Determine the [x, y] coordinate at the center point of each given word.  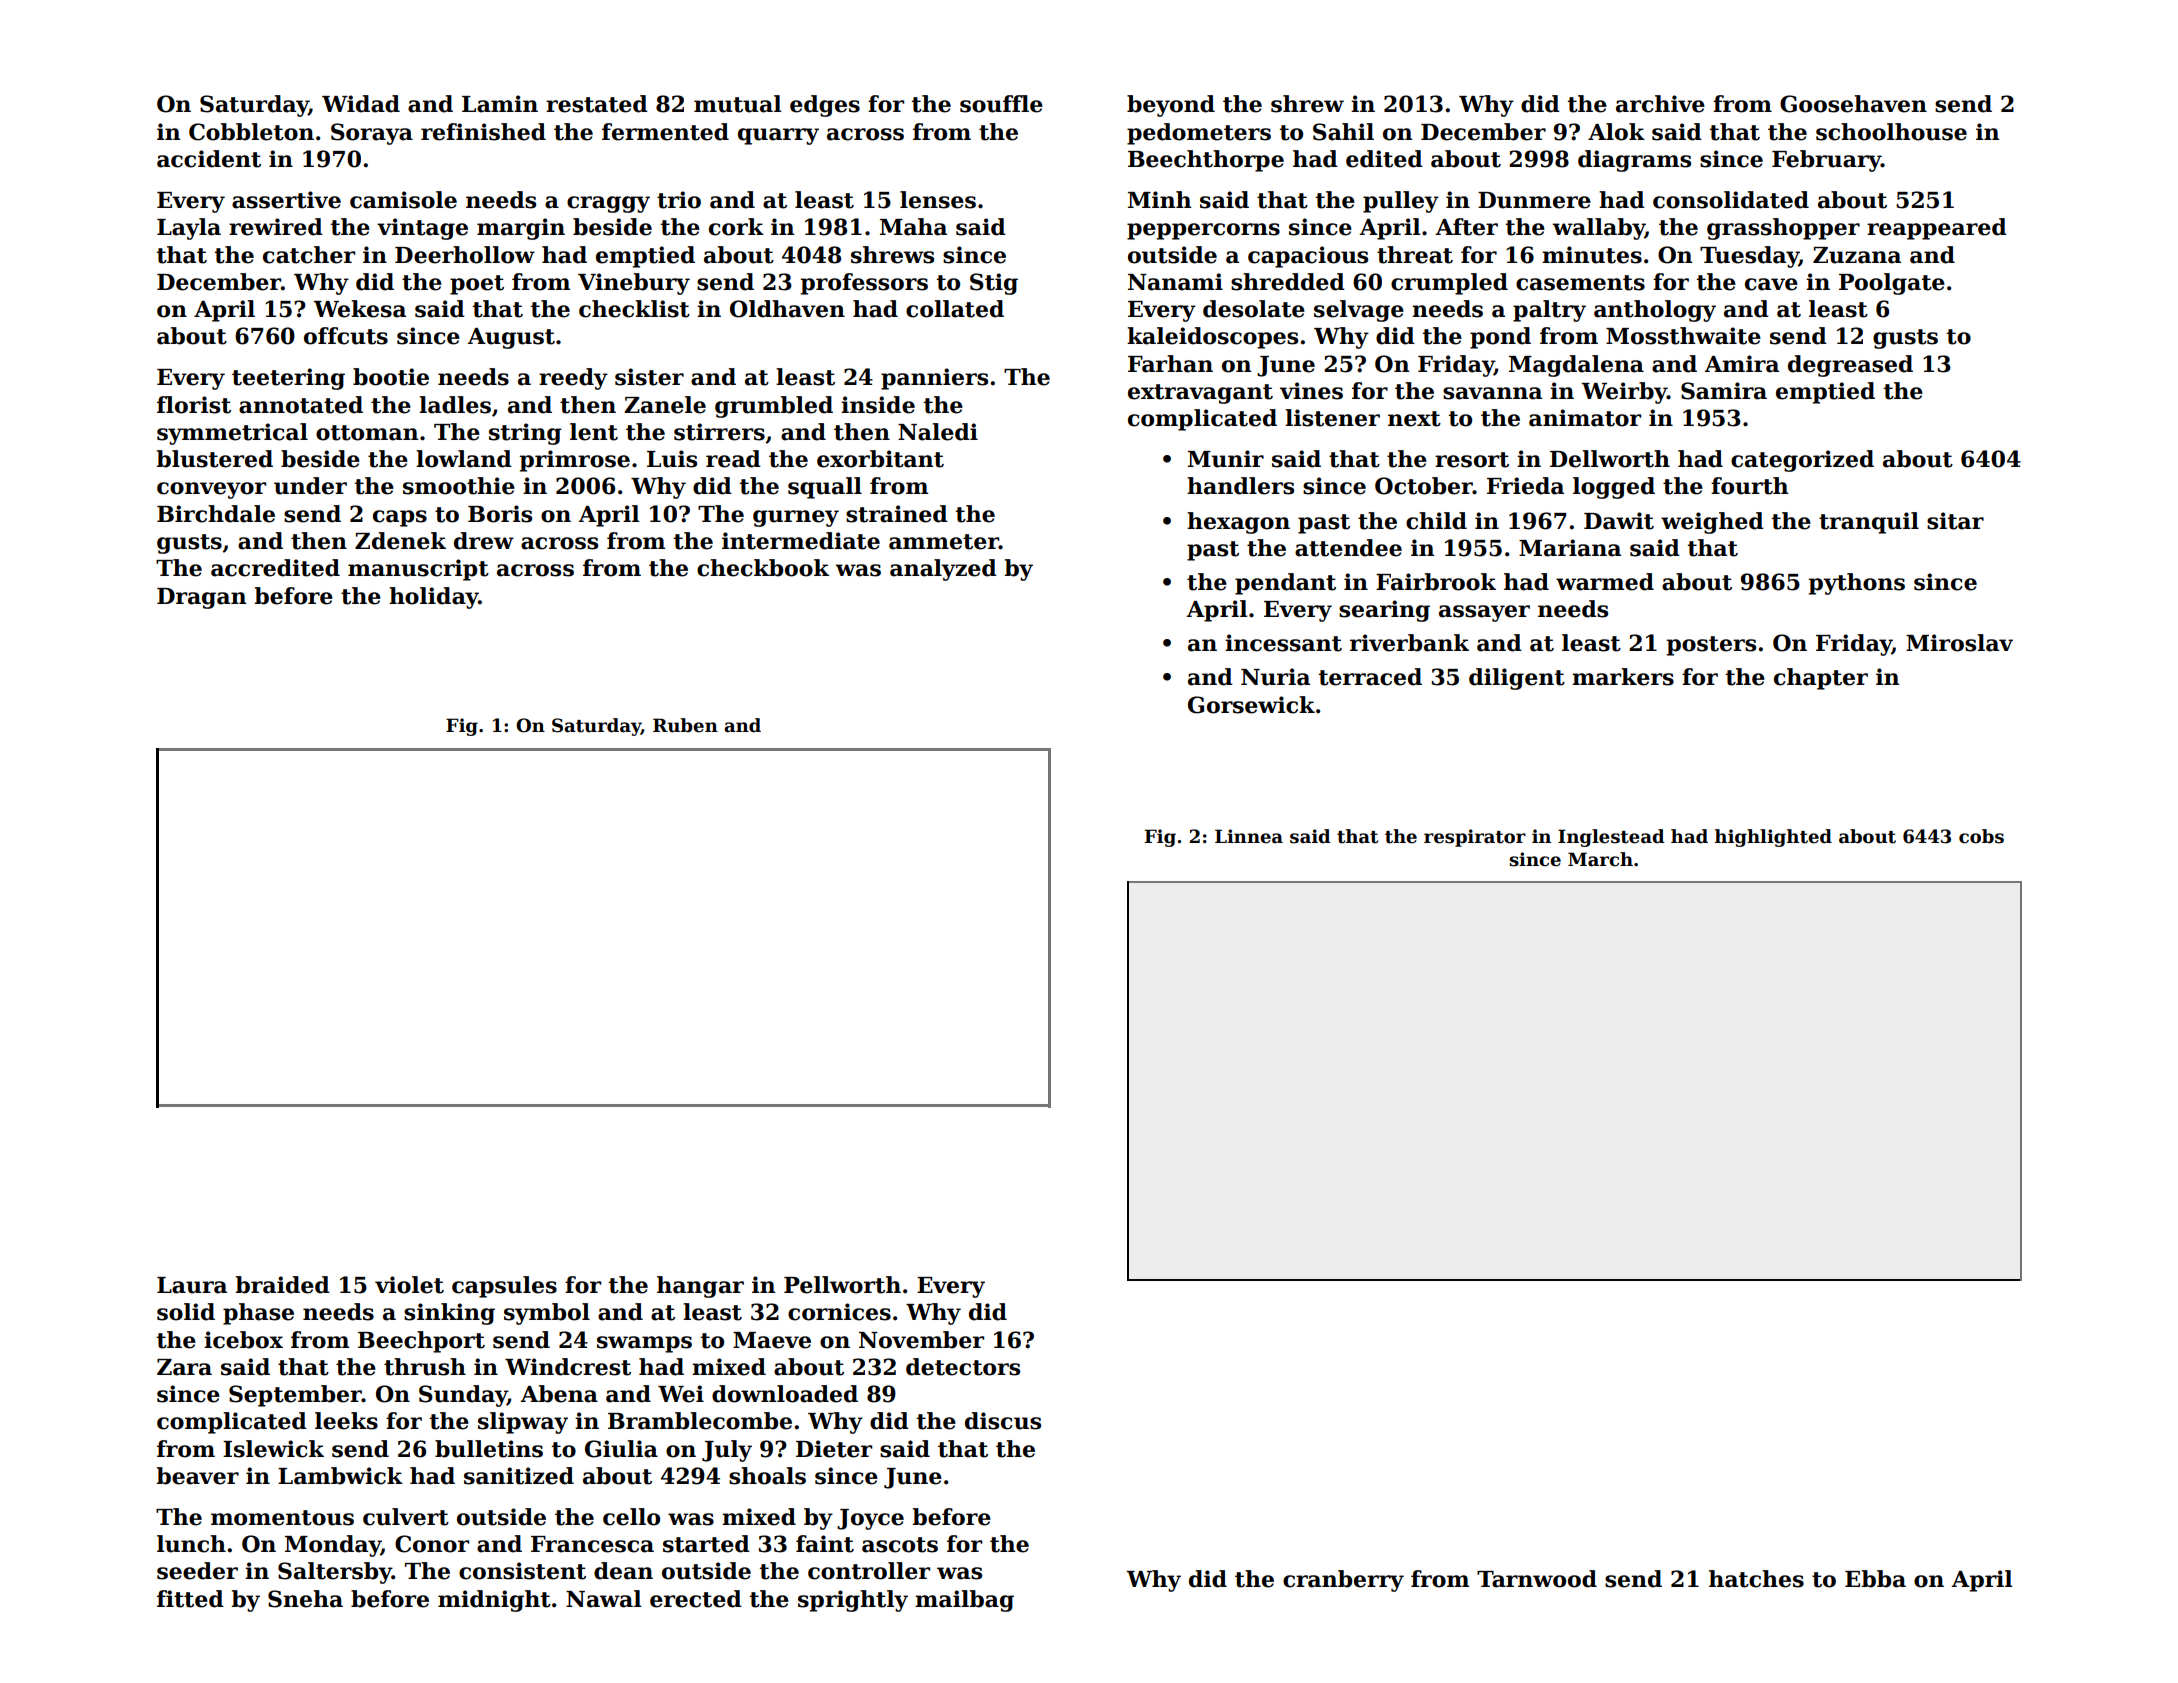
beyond [1171, 106]
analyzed [943, 570]
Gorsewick [1251, 705]
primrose [574, 461]
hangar [700, 1287]
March [1600, 859]
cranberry [1343, 1581]
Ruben [685, 725]
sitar [1955, 521]
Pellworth [842, 1285]
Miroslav [1959, 643]
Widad [361, 104]
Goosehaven [1853, 104]
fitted [190, 1599]
